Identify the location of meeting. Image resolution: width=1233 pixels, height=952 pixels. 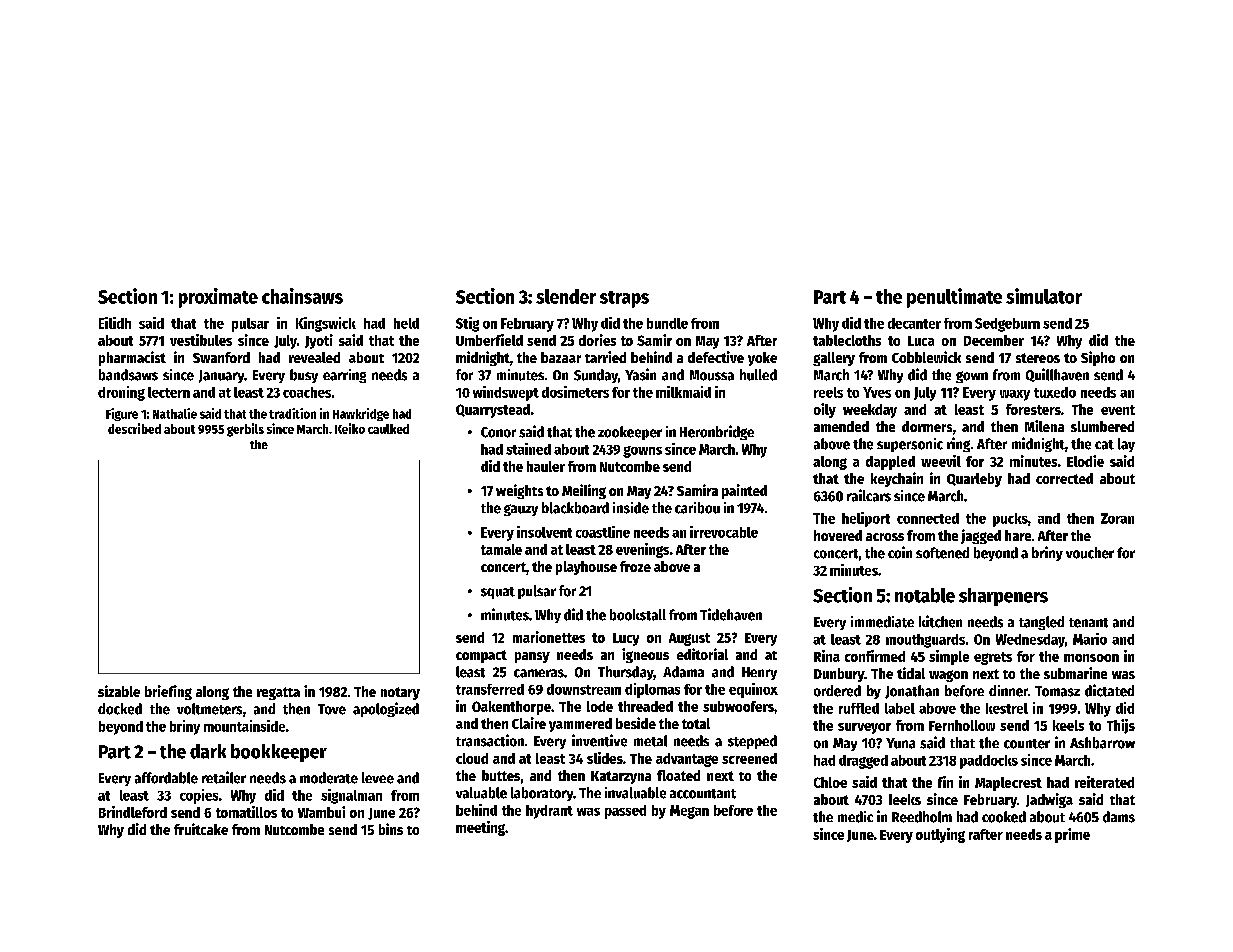
(480, 828).
